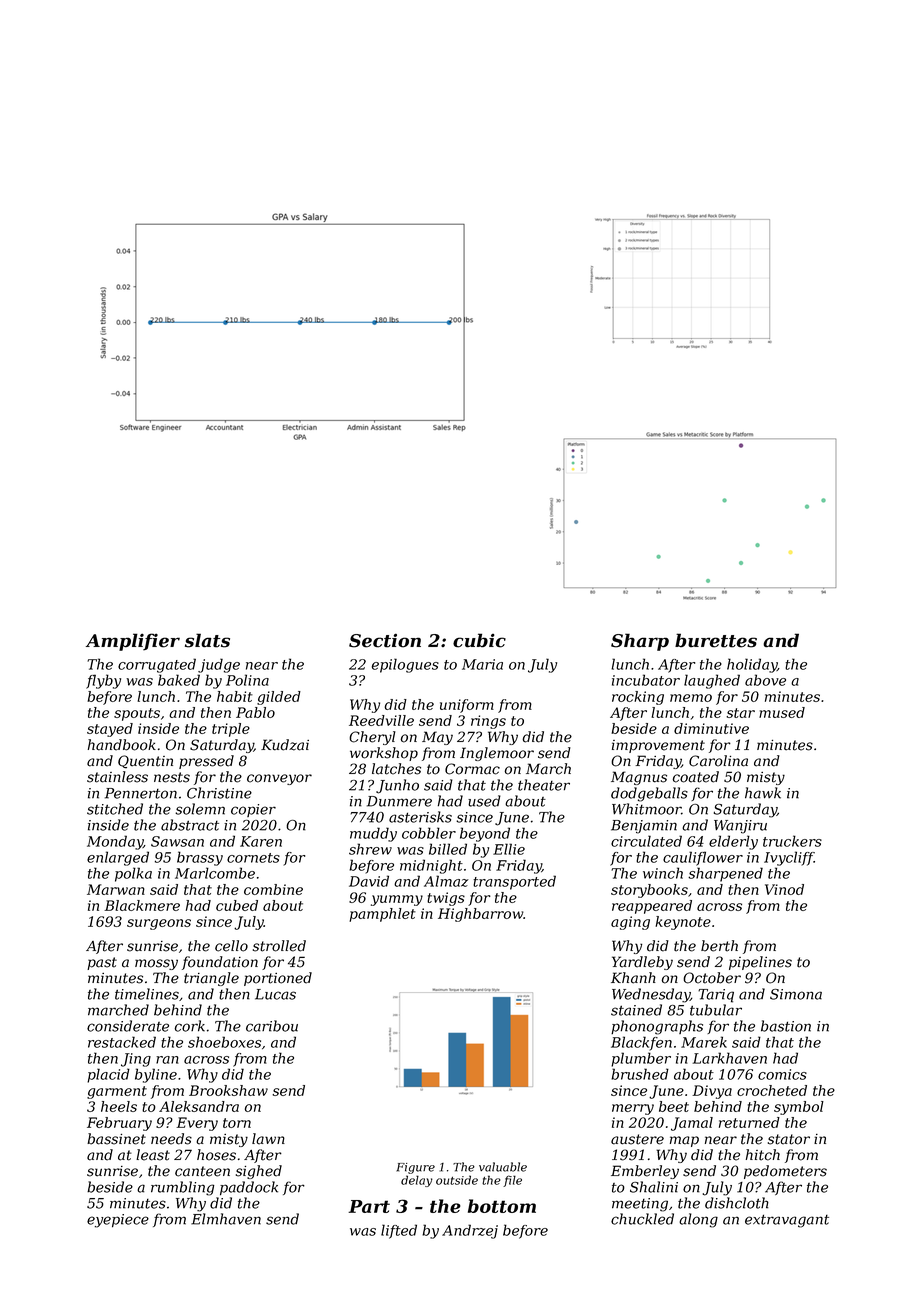 This screenshot has height=1308, width=924. What do you see at coordinates (502, 1206) in the screenshot?
I see `bottom` at bounding box center [502, 1206].
